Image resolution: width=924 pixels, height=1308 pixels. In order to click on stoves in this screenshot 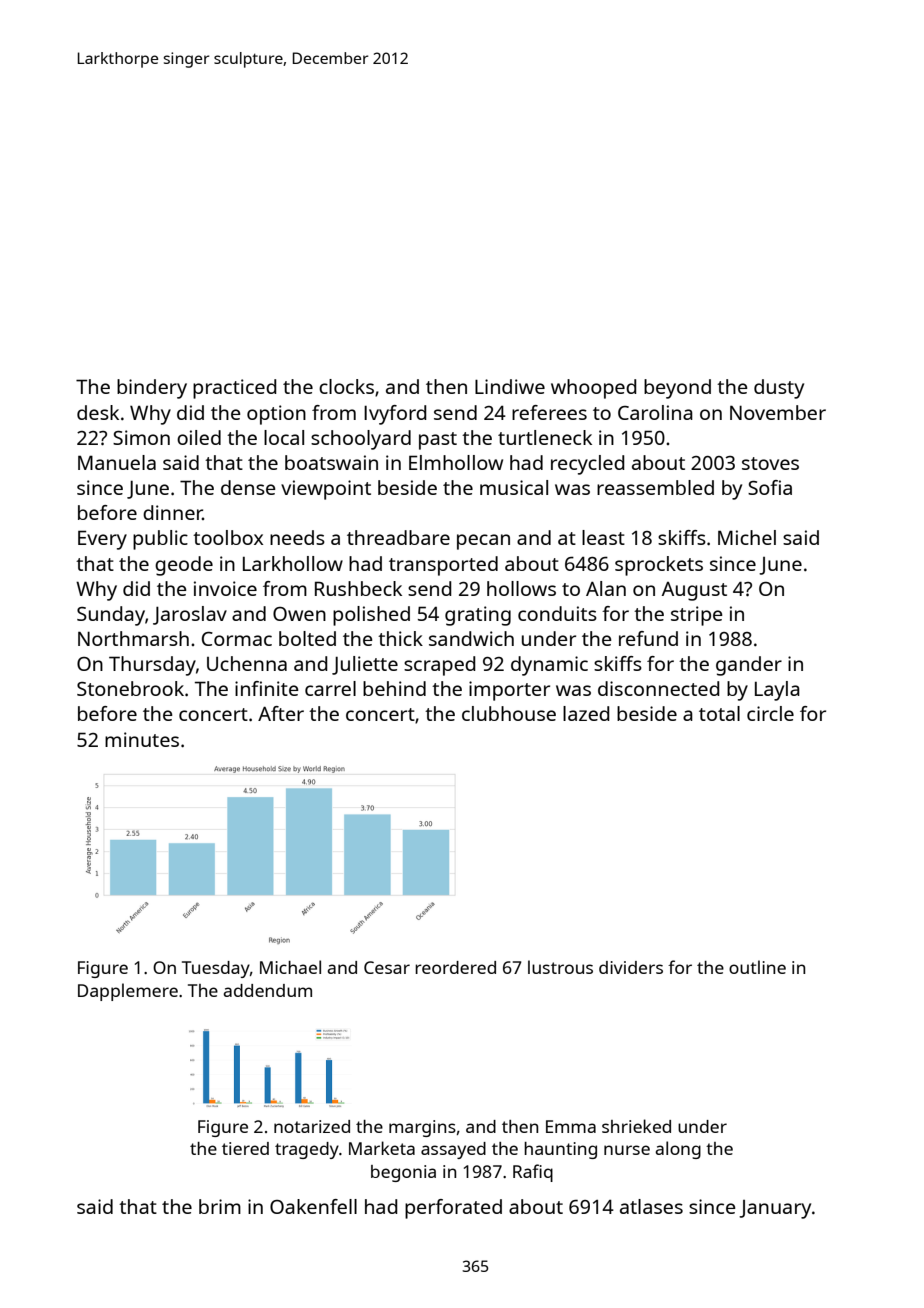, I will do `click(770, 463)`.
